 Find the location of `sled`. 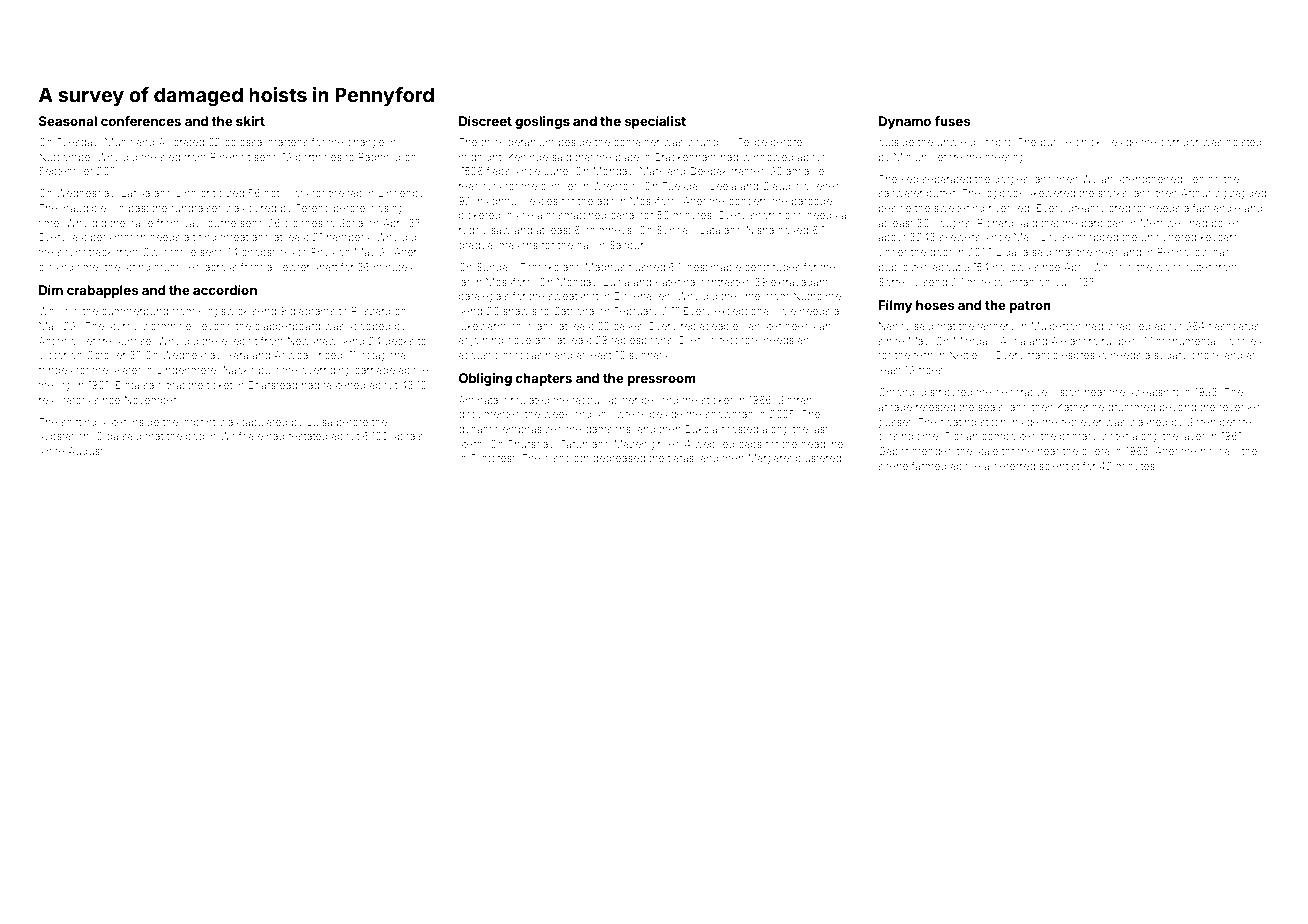

sled is located at coordinates (170, 157).
